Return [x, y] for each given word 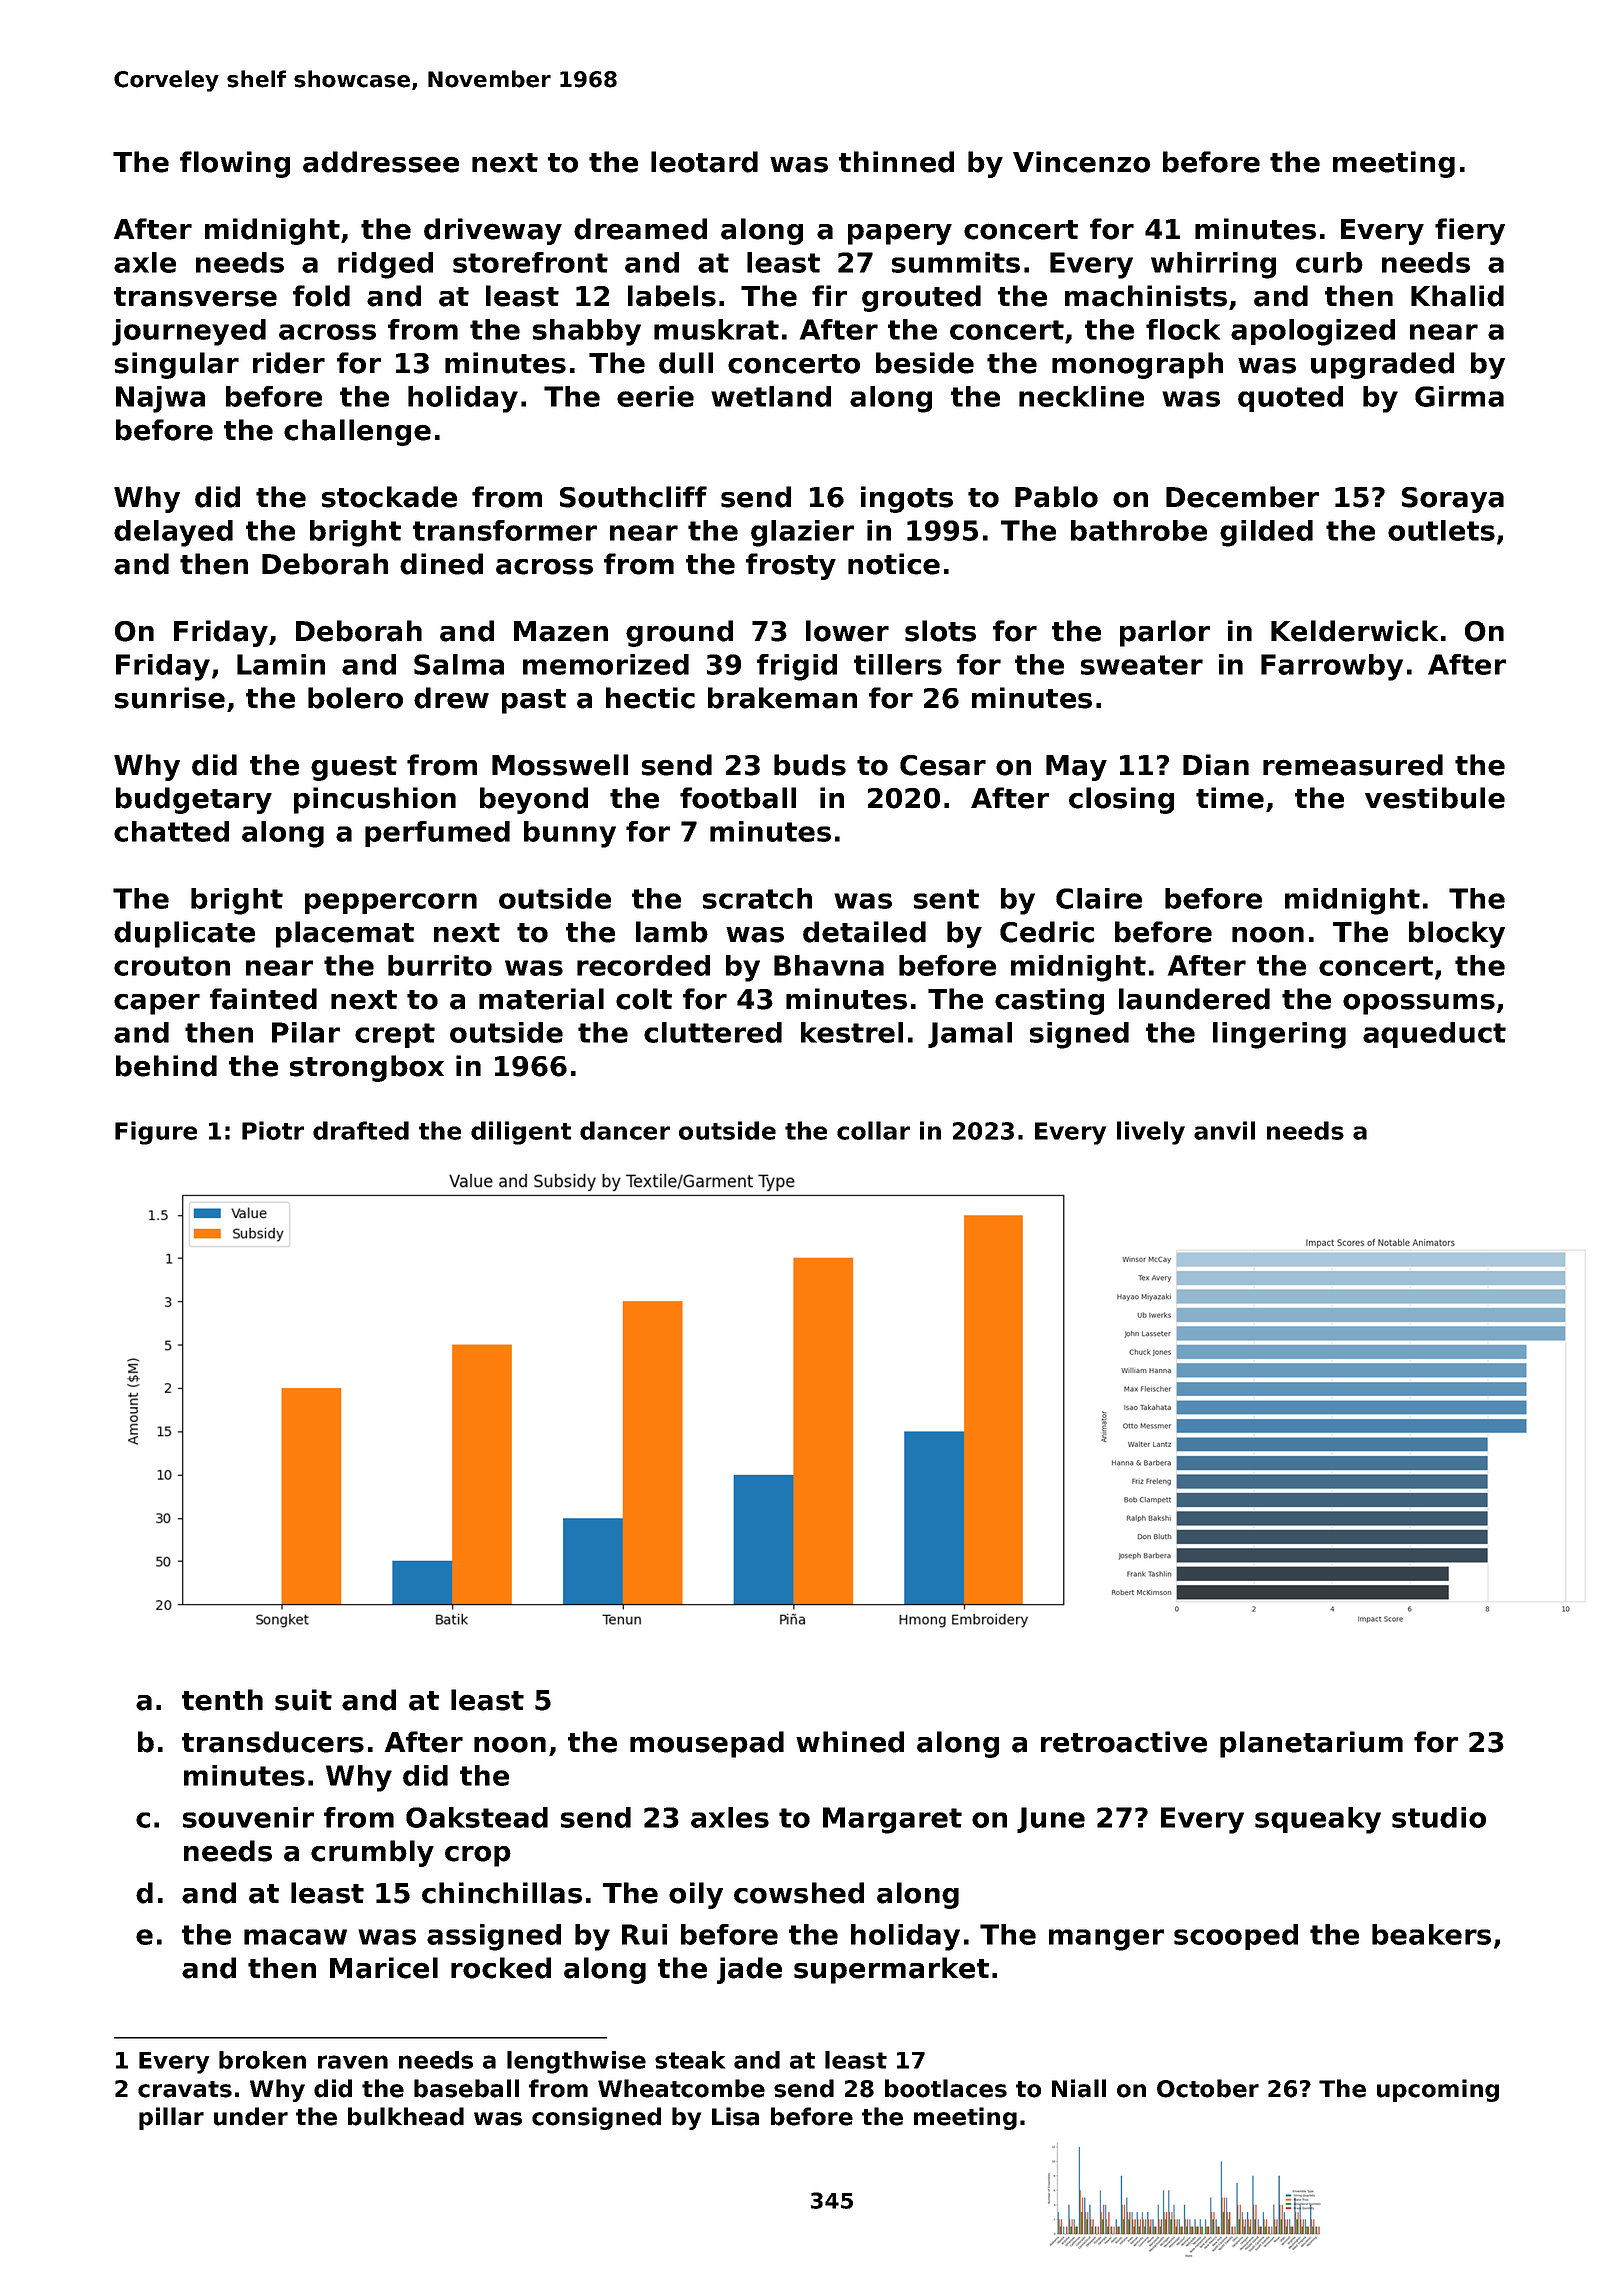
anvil [1224, 1130]
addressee [381, 162]
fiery [1470, 231]
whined [850, 1742]
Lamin [281, 664]
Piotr [273, 1130]
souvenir [248, 1817]
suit [303, 1700]
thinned [896, 162]
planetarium [1311, 1744]
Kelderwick [1355, 631]
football [738, 798]
